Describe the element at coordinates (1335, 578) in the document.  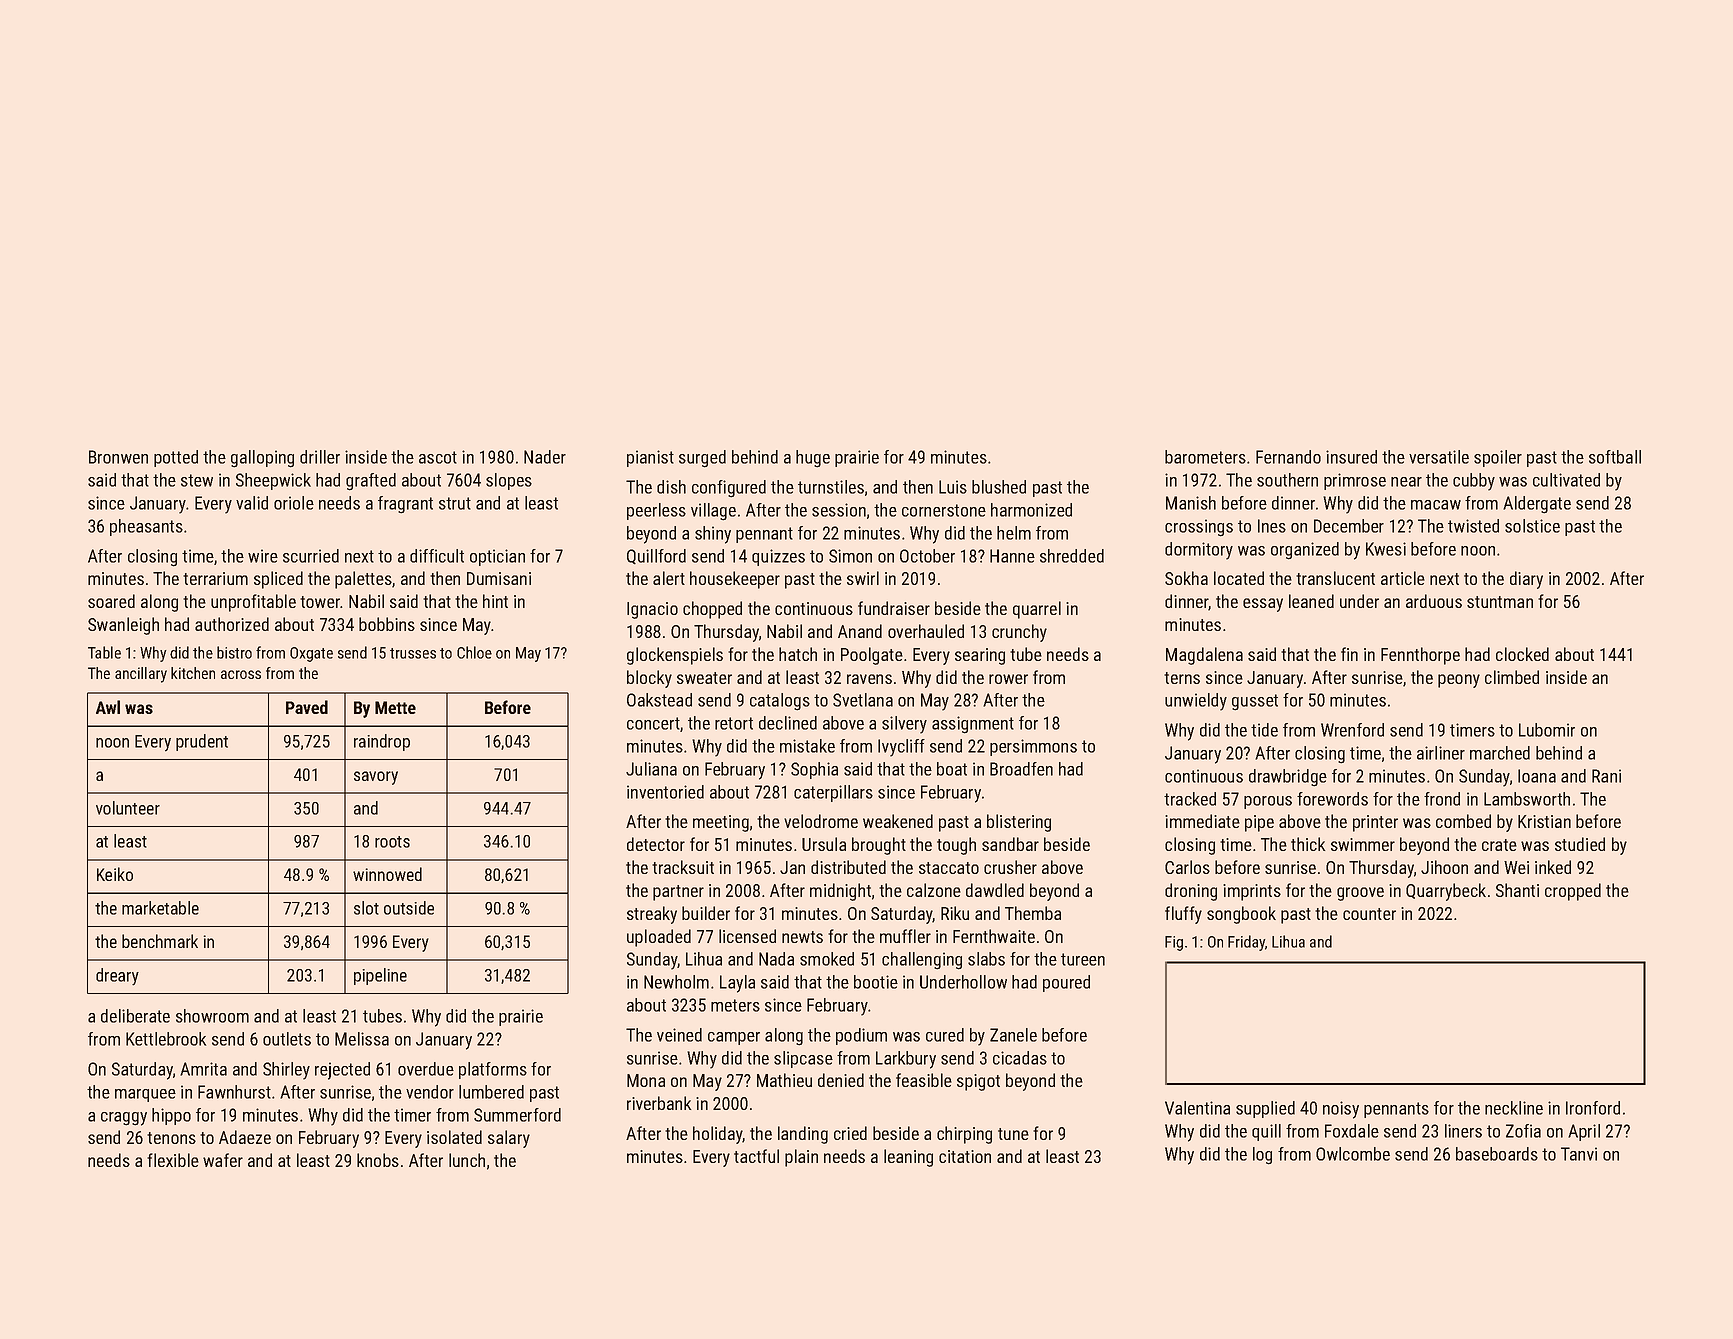
I see `translucent` at that location.
